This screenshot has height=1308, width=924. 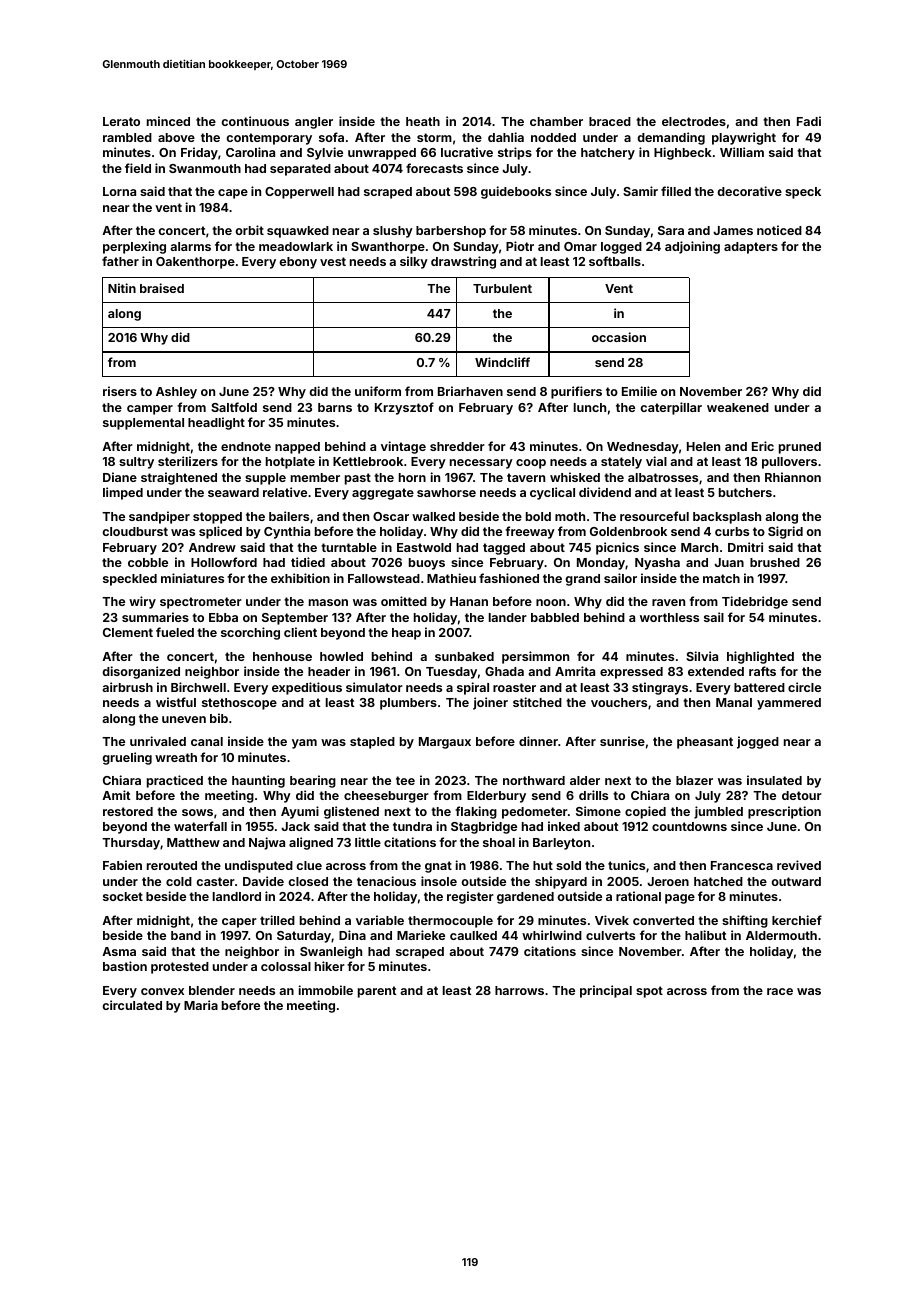 What do you see at coordinates (372, 743) in the screenshot?
I see `stapled` at bounding box center [372, 743].
